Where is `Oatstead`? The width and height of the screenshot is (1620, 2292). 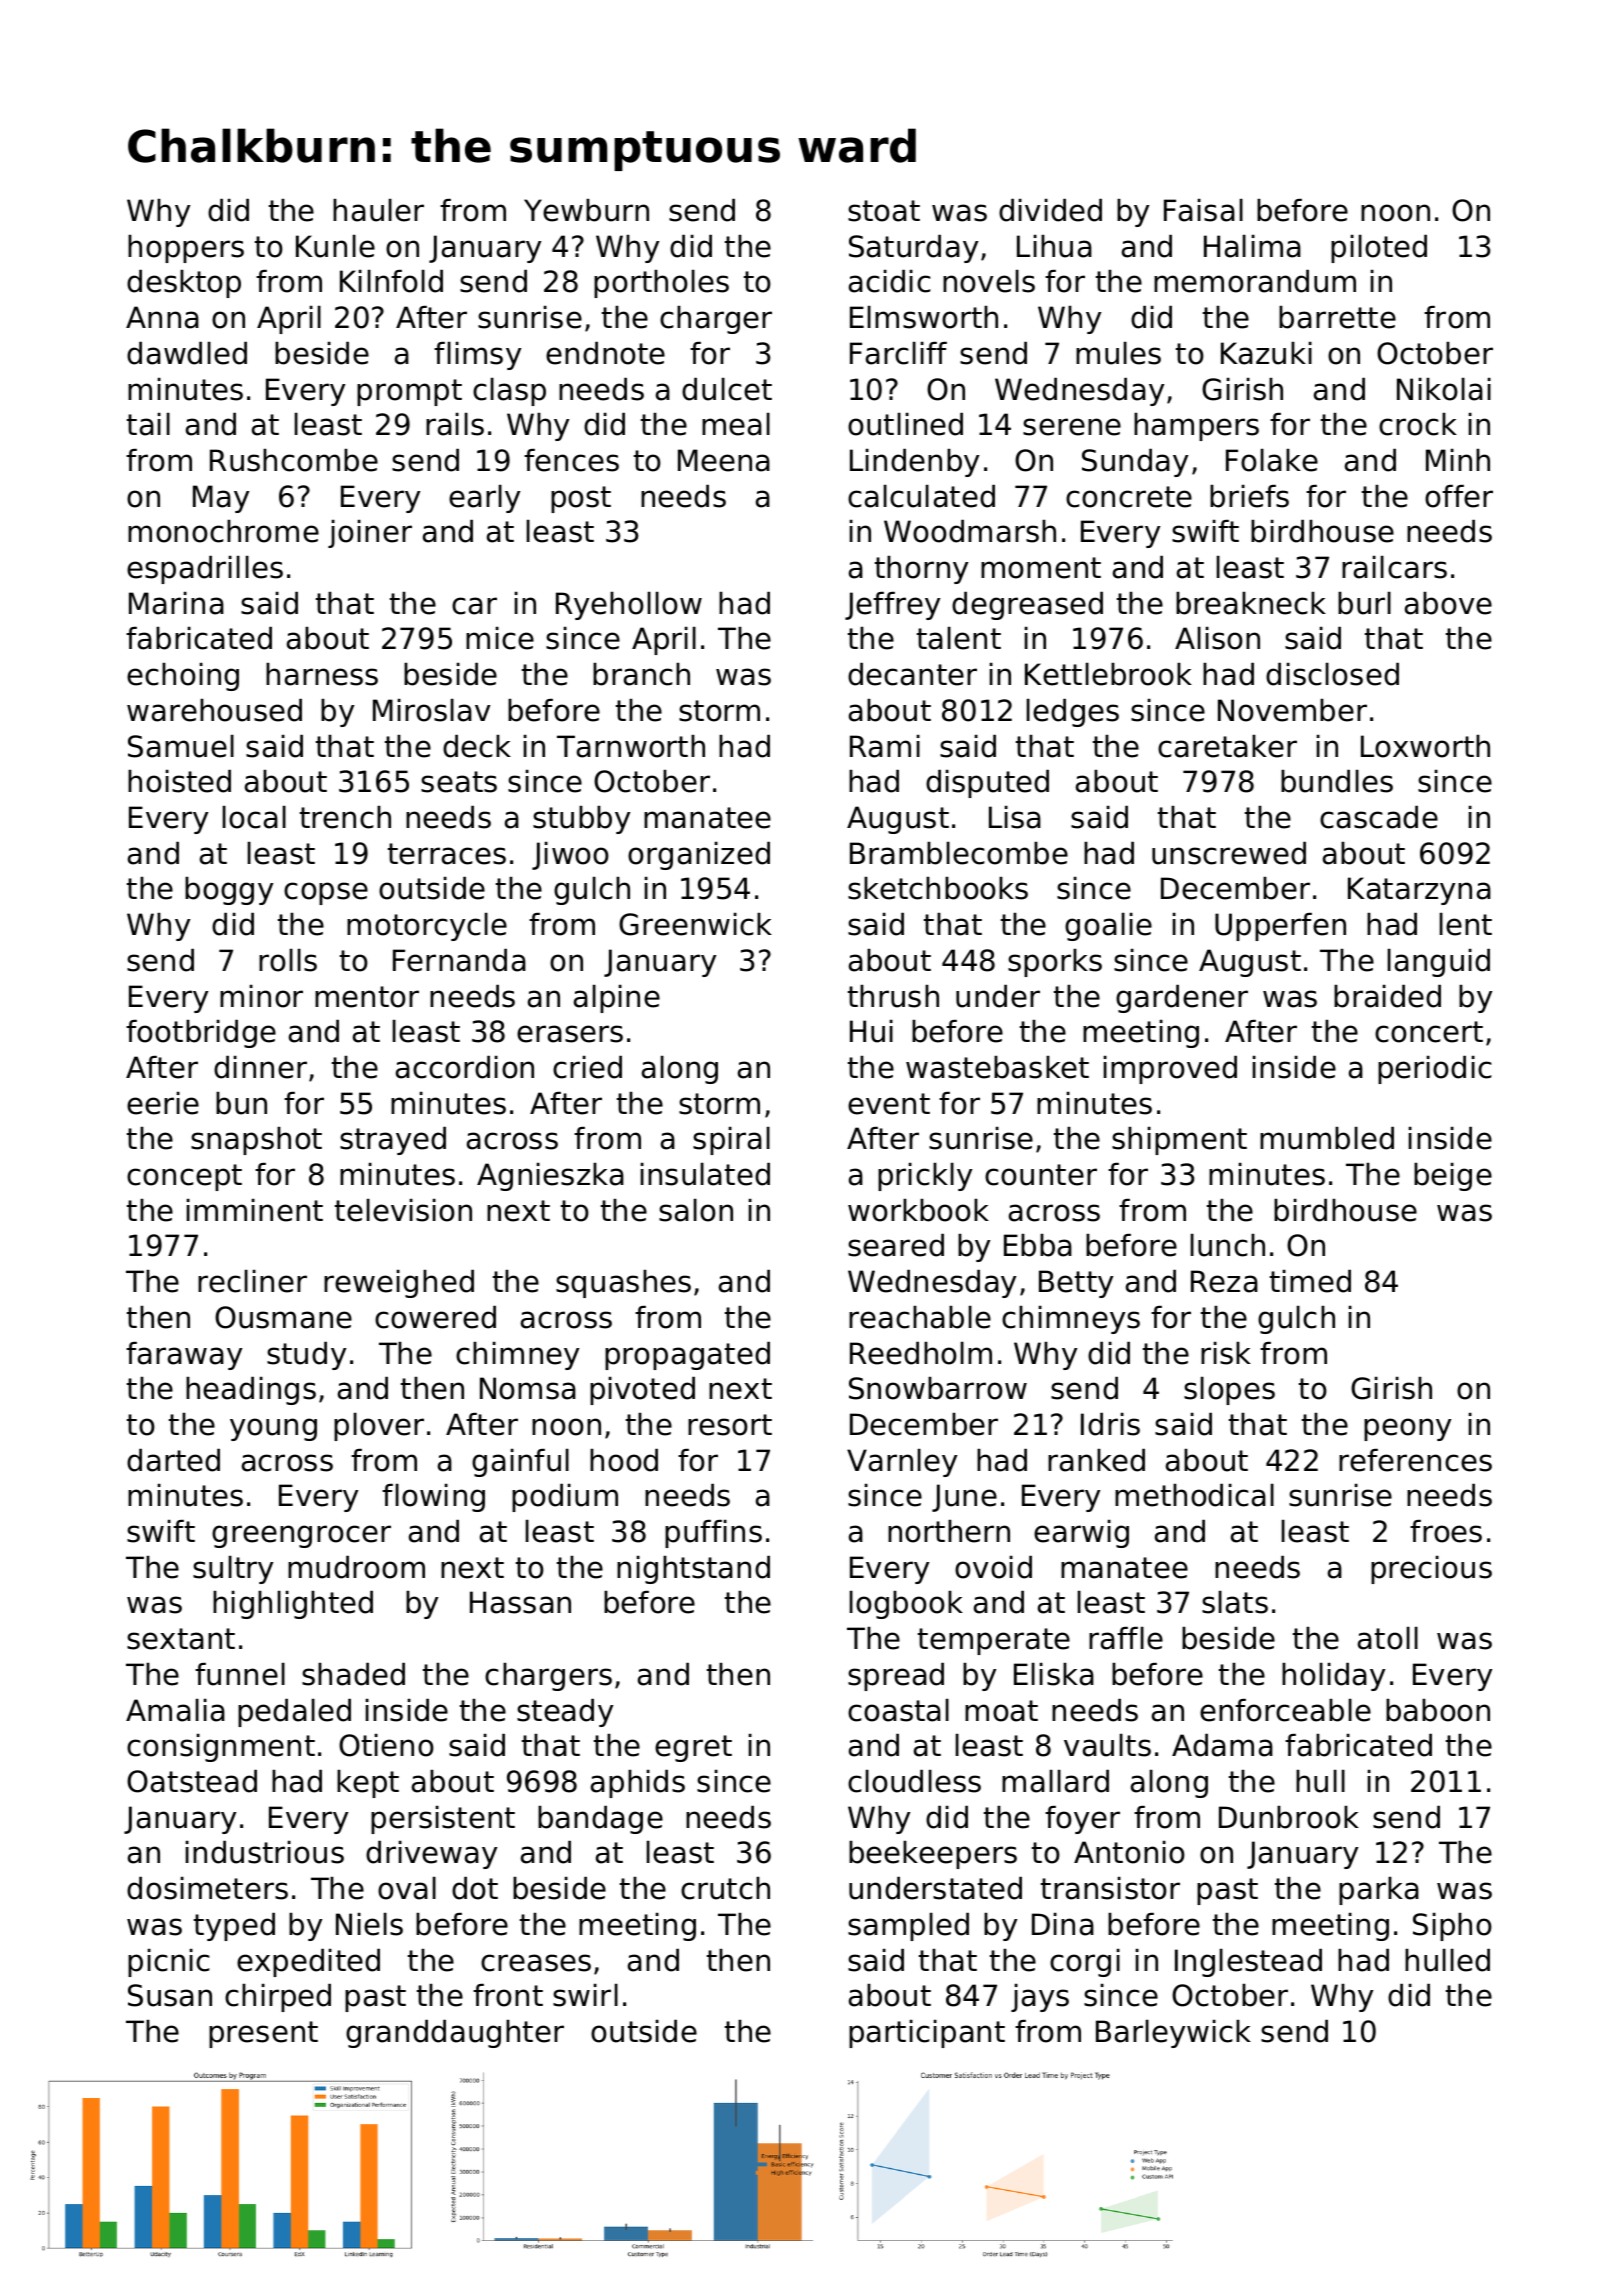 Oatstead is located at coordinates (192, 1781).
